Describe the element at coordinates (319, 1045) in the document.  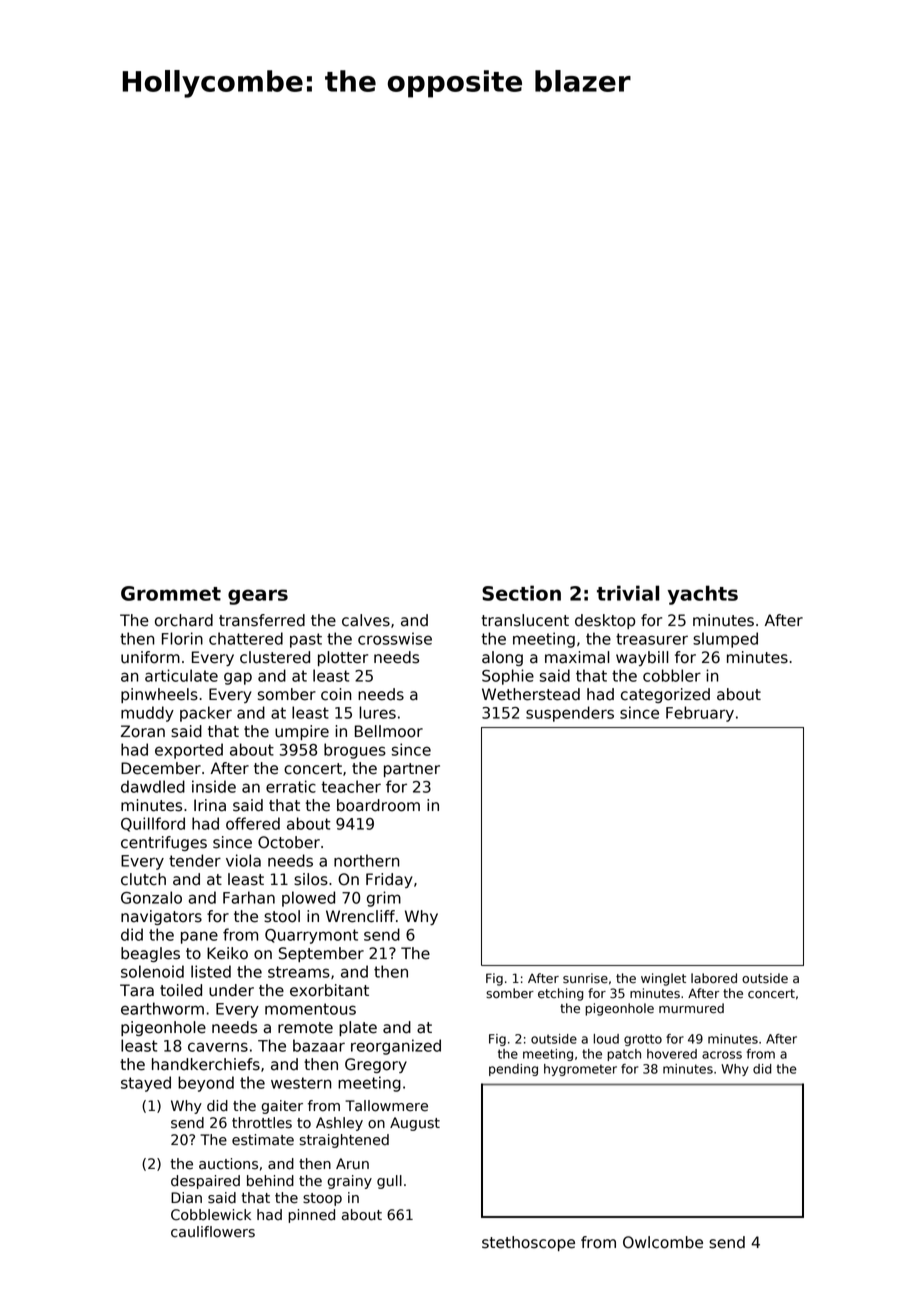
I see `bazaar` at that location.
